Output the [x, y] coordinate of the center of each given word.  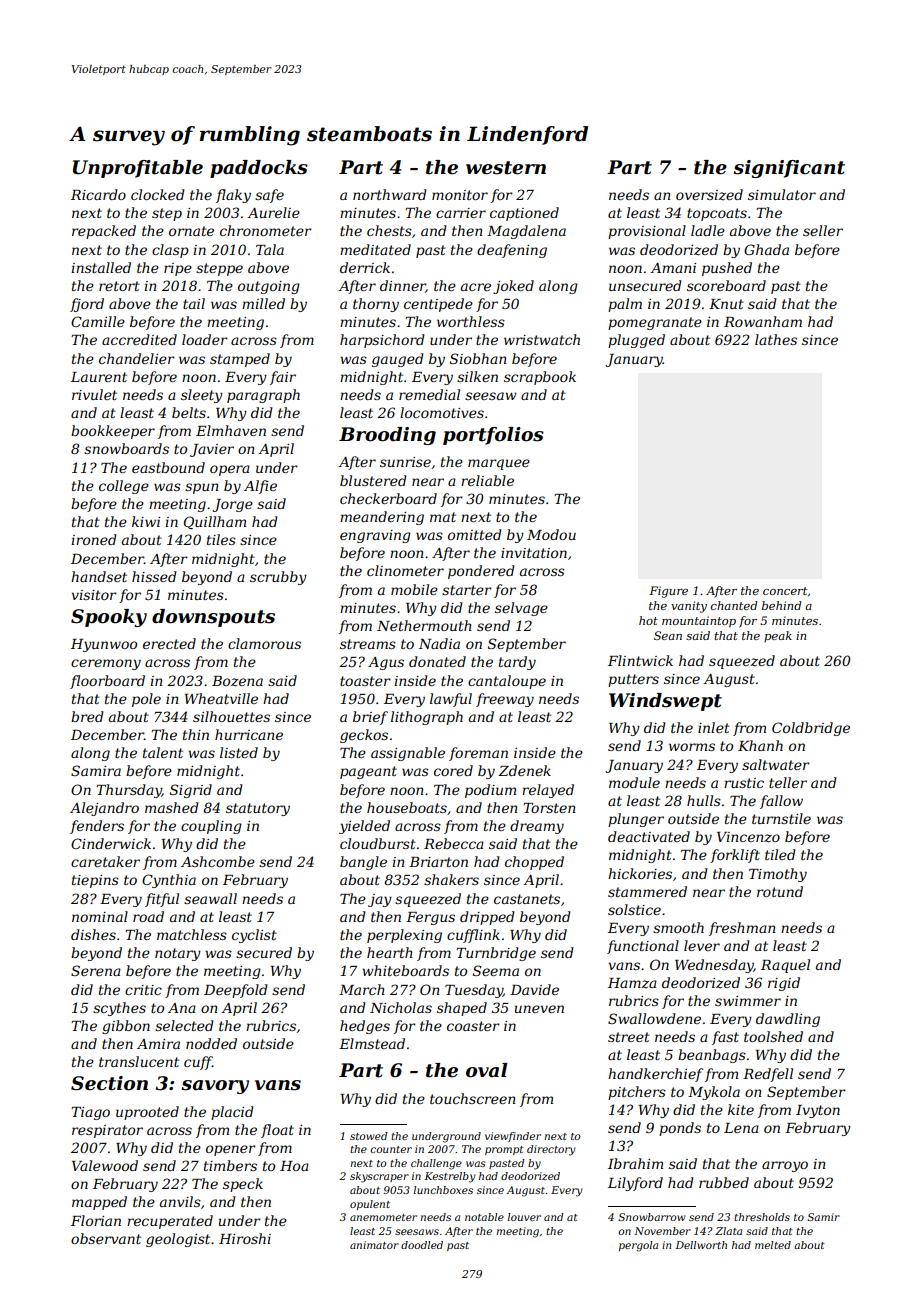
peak [778, 637]
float [277, 1131]
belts [189, 412]
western [506, 168]
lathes [776, 339]
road [148, 916]
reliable [487, 480]
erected [169, 643]
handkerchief [655, 1075]
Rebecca [454, 843]
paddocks [259, 169]
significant [789, 169]
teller [788, 782]
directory [551, 1150]
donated [437, 661]
